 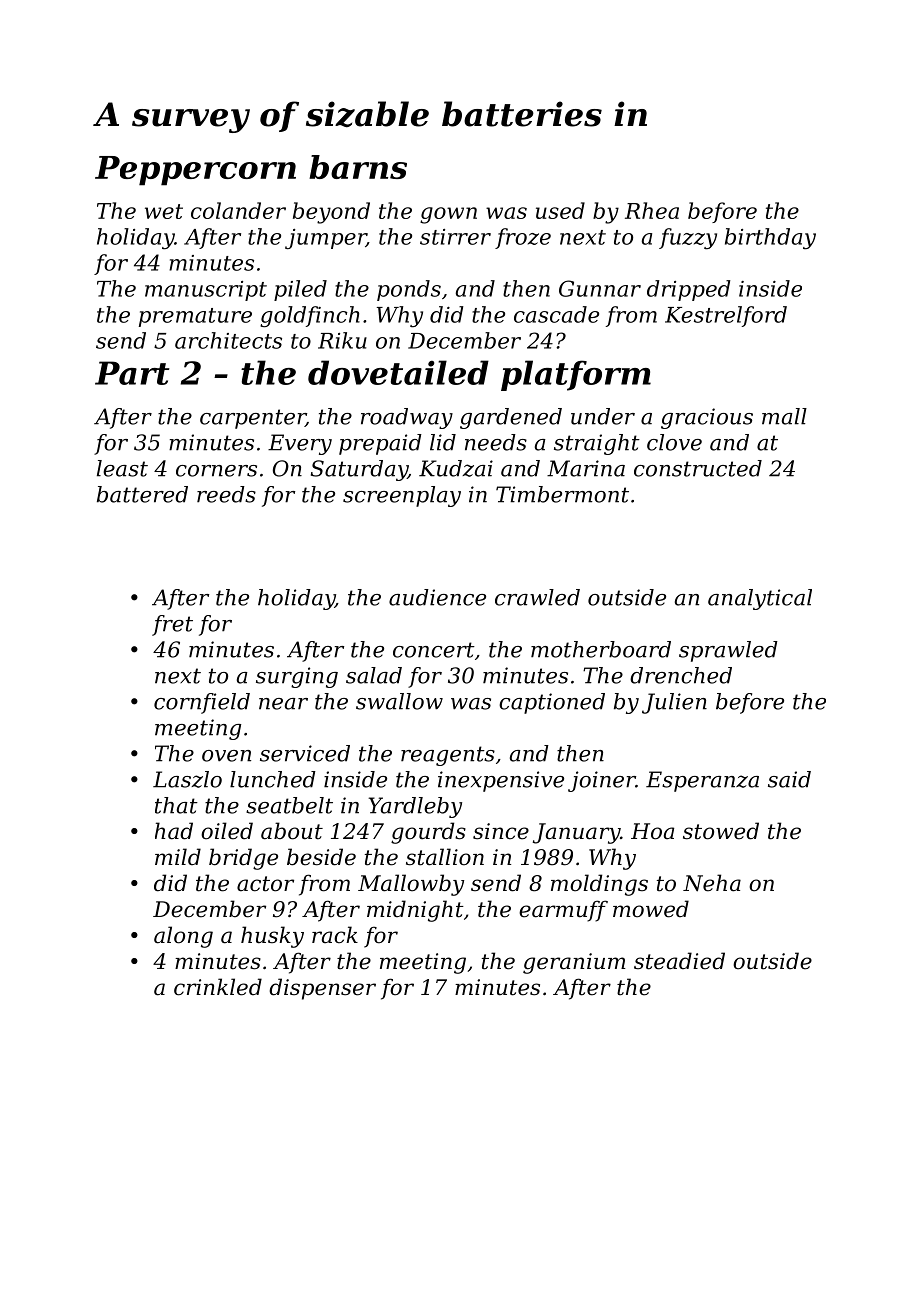 What do you see at coordinates (726, 316) in the screenshot?
I see `Kestrelford` at bounding box center [726, 316].
